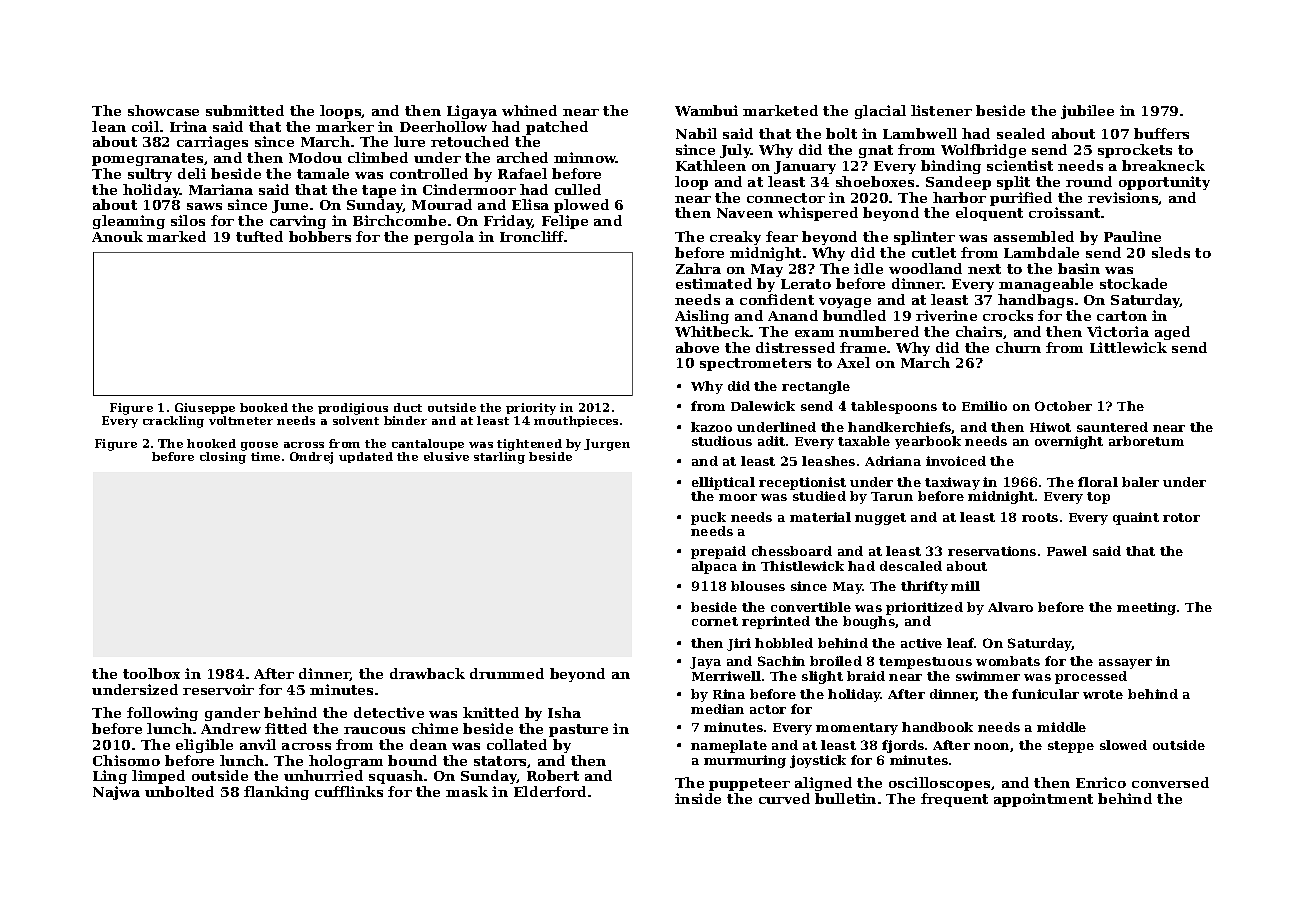 The height and width of the page is (924, 1308). Describe the element at coordinates (409, 141) in the page. I see `lure` at that location.
